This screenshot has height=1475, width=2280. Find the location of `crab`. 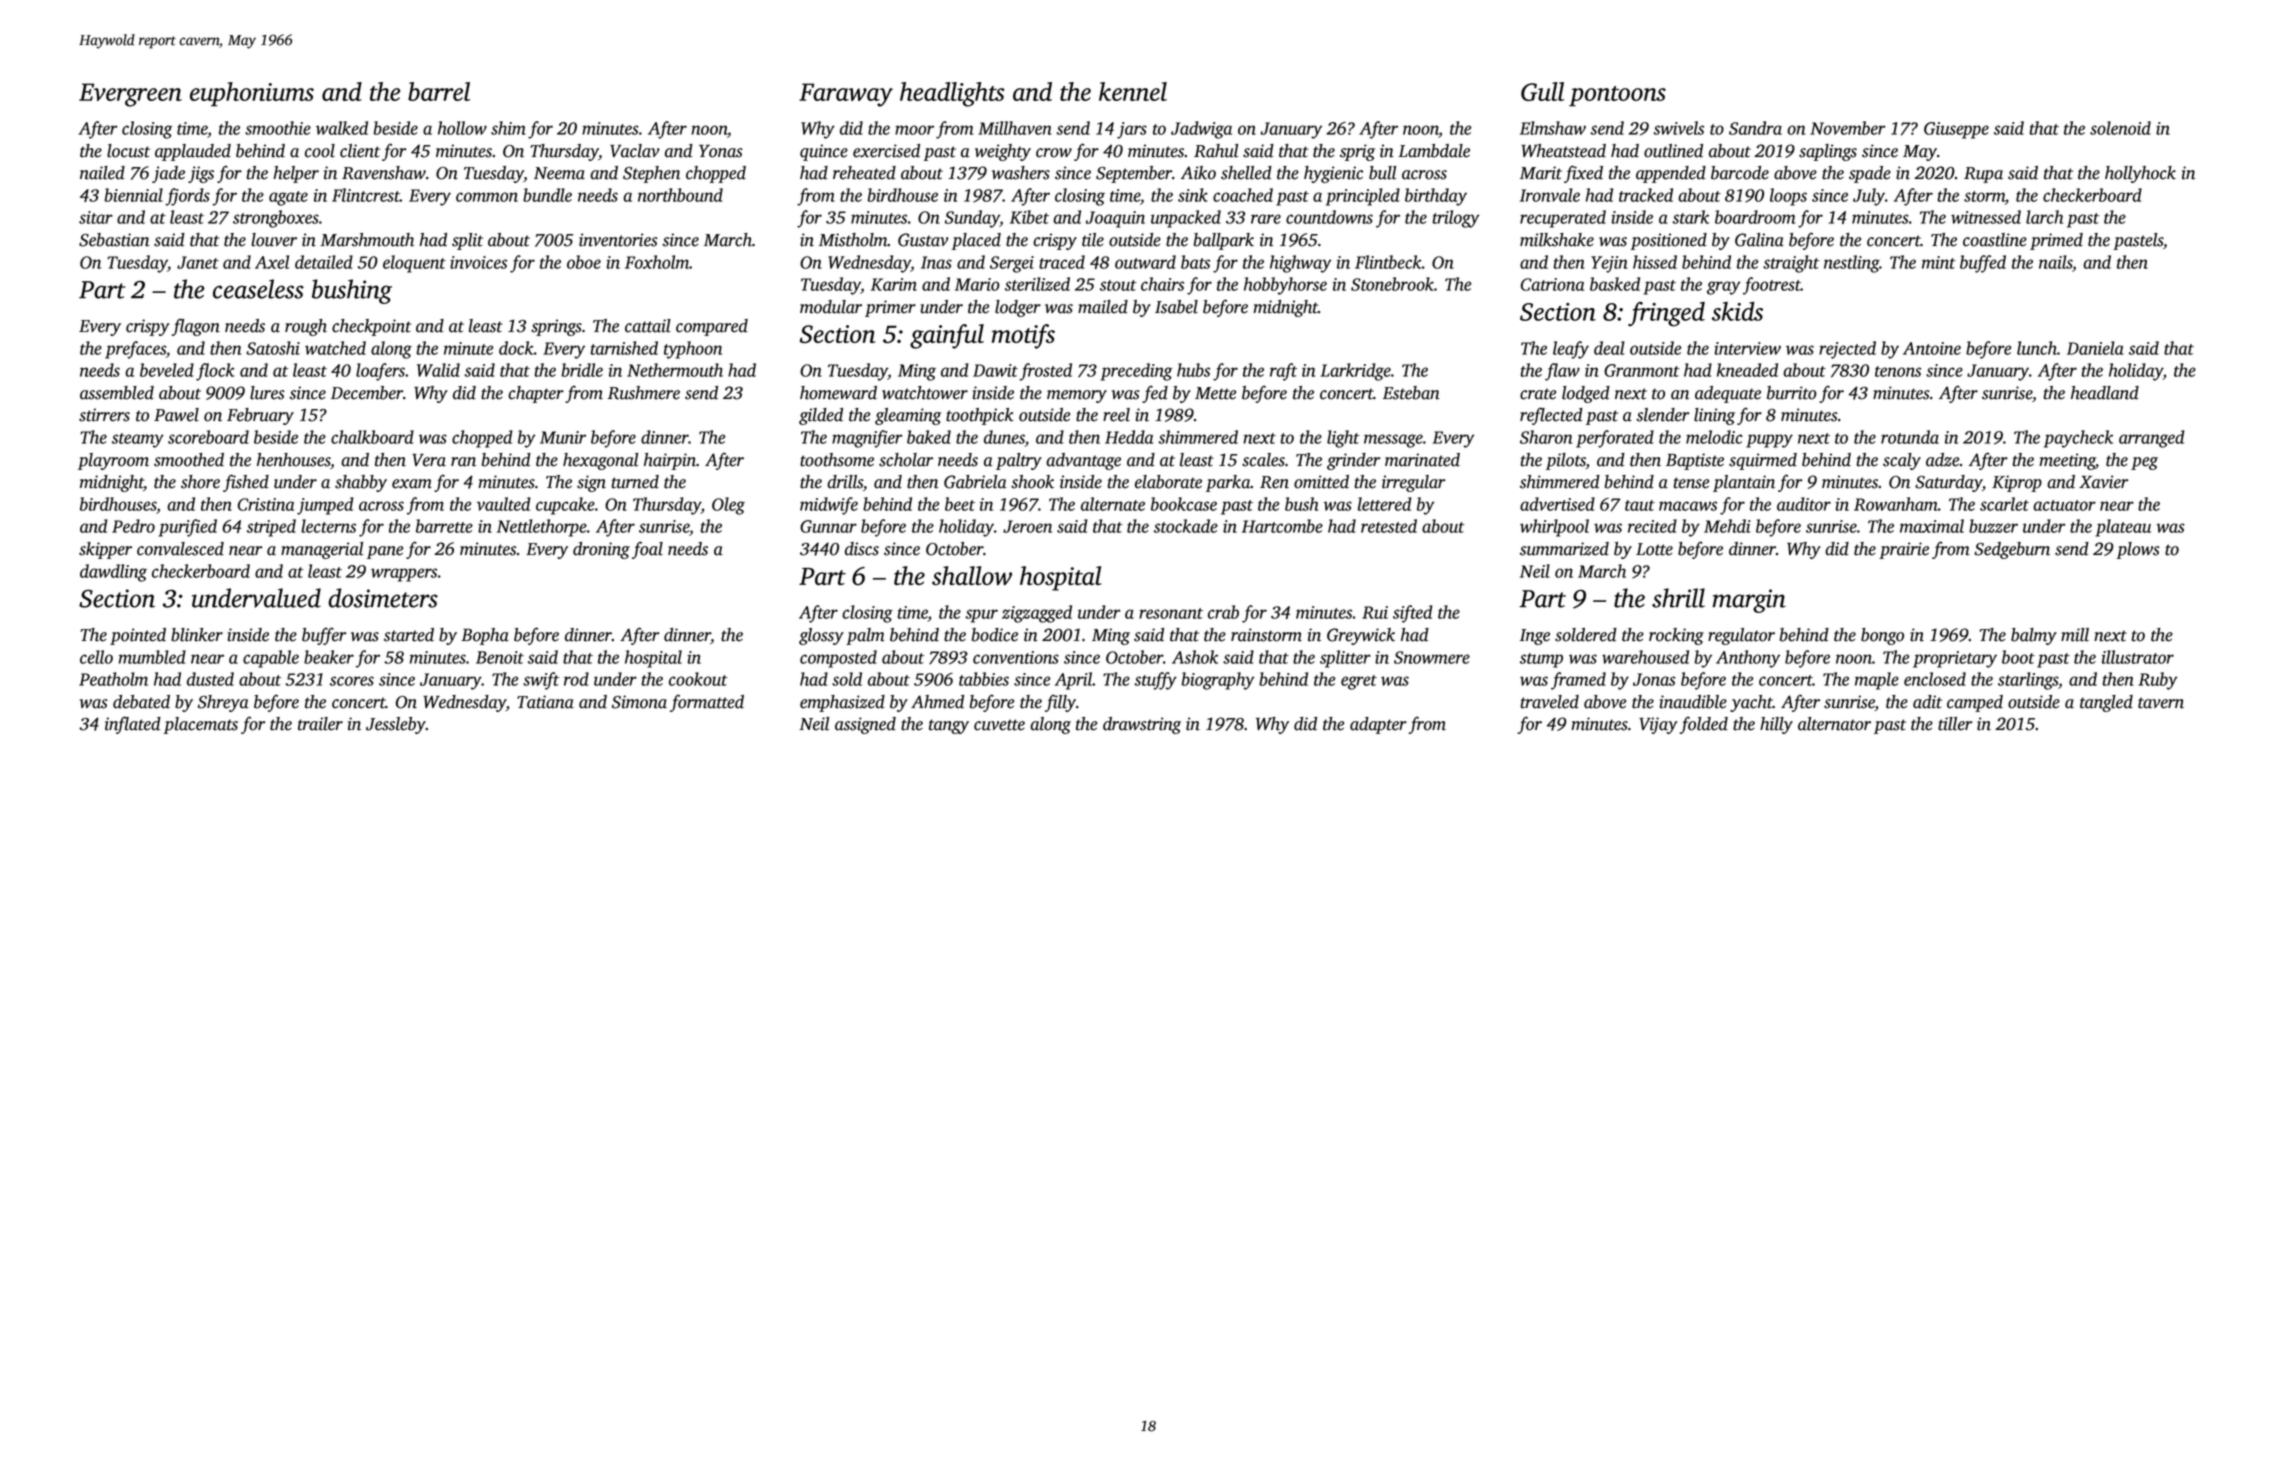

crab is located at coordinates (1223, 612).
